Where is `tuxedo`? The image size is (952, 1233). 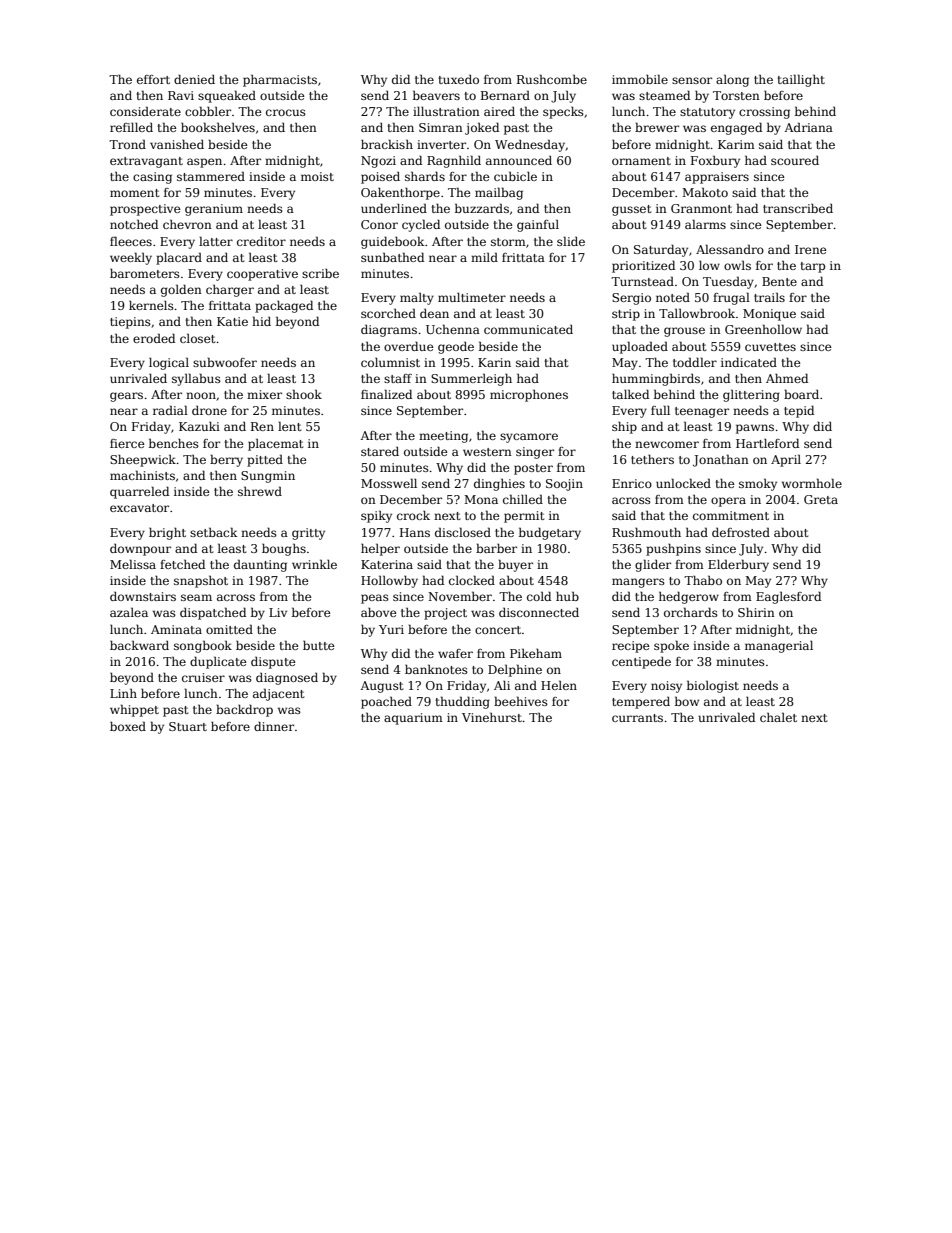
tuxedo is located at coordinates (458, 79).
